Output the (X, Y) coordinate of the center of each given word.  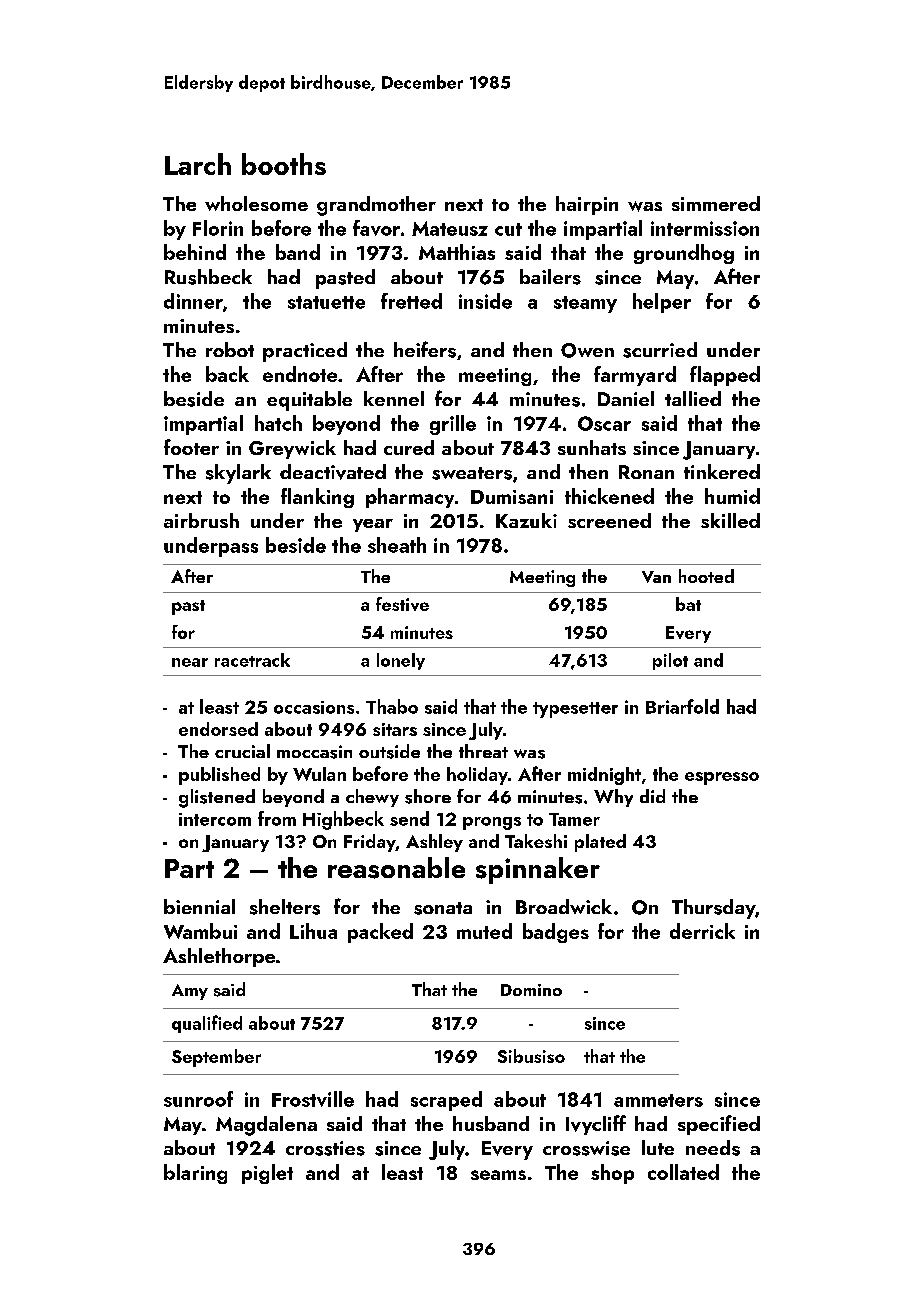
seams (498, 1175)
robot (230, 349)
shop (612, 1174)
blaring (195, 1174)
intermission (705, 228)
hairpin (587, 205)
